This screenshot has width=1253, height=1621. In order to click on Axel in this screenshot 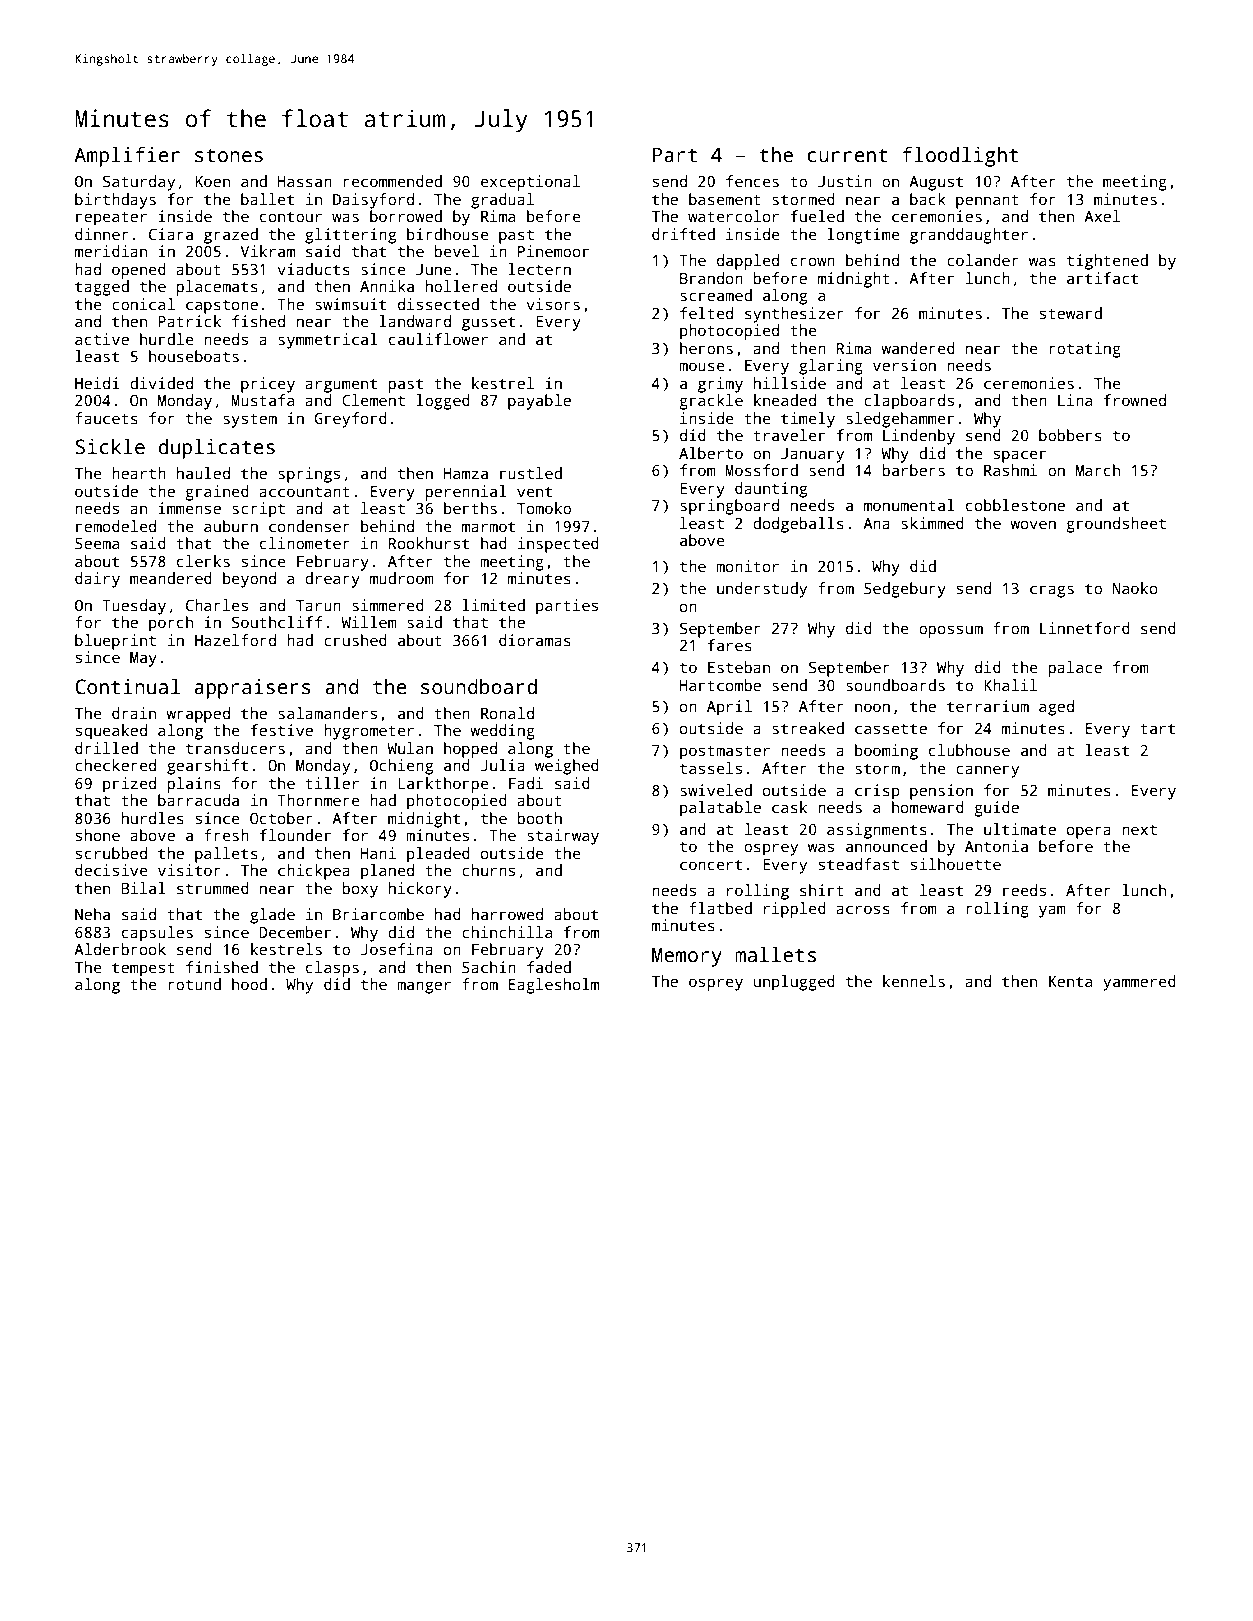, I will do `click(1102, 216)`.
